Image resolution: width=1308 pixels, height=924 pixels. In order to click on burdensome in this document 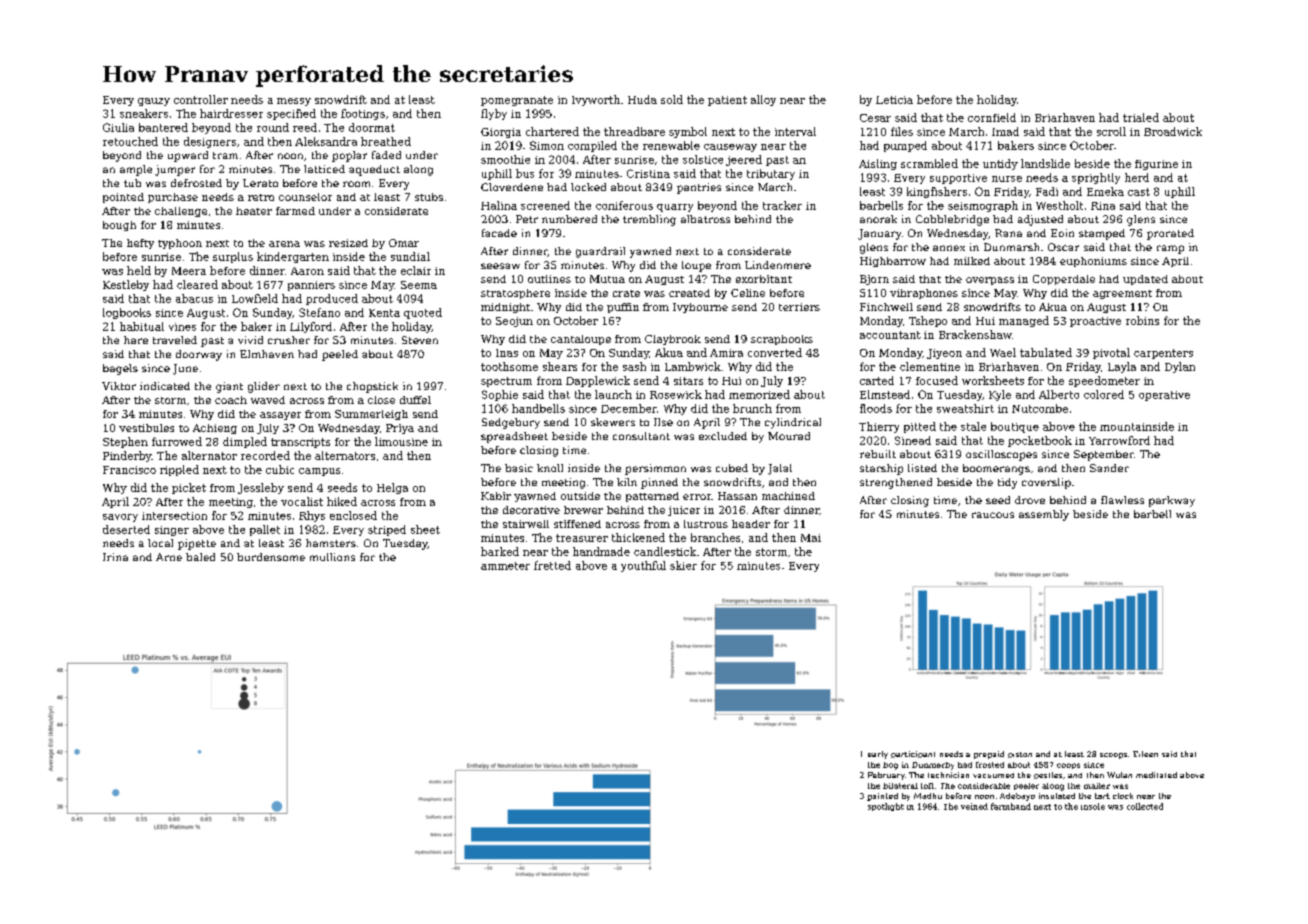, I will do `click(271, 557)`.
